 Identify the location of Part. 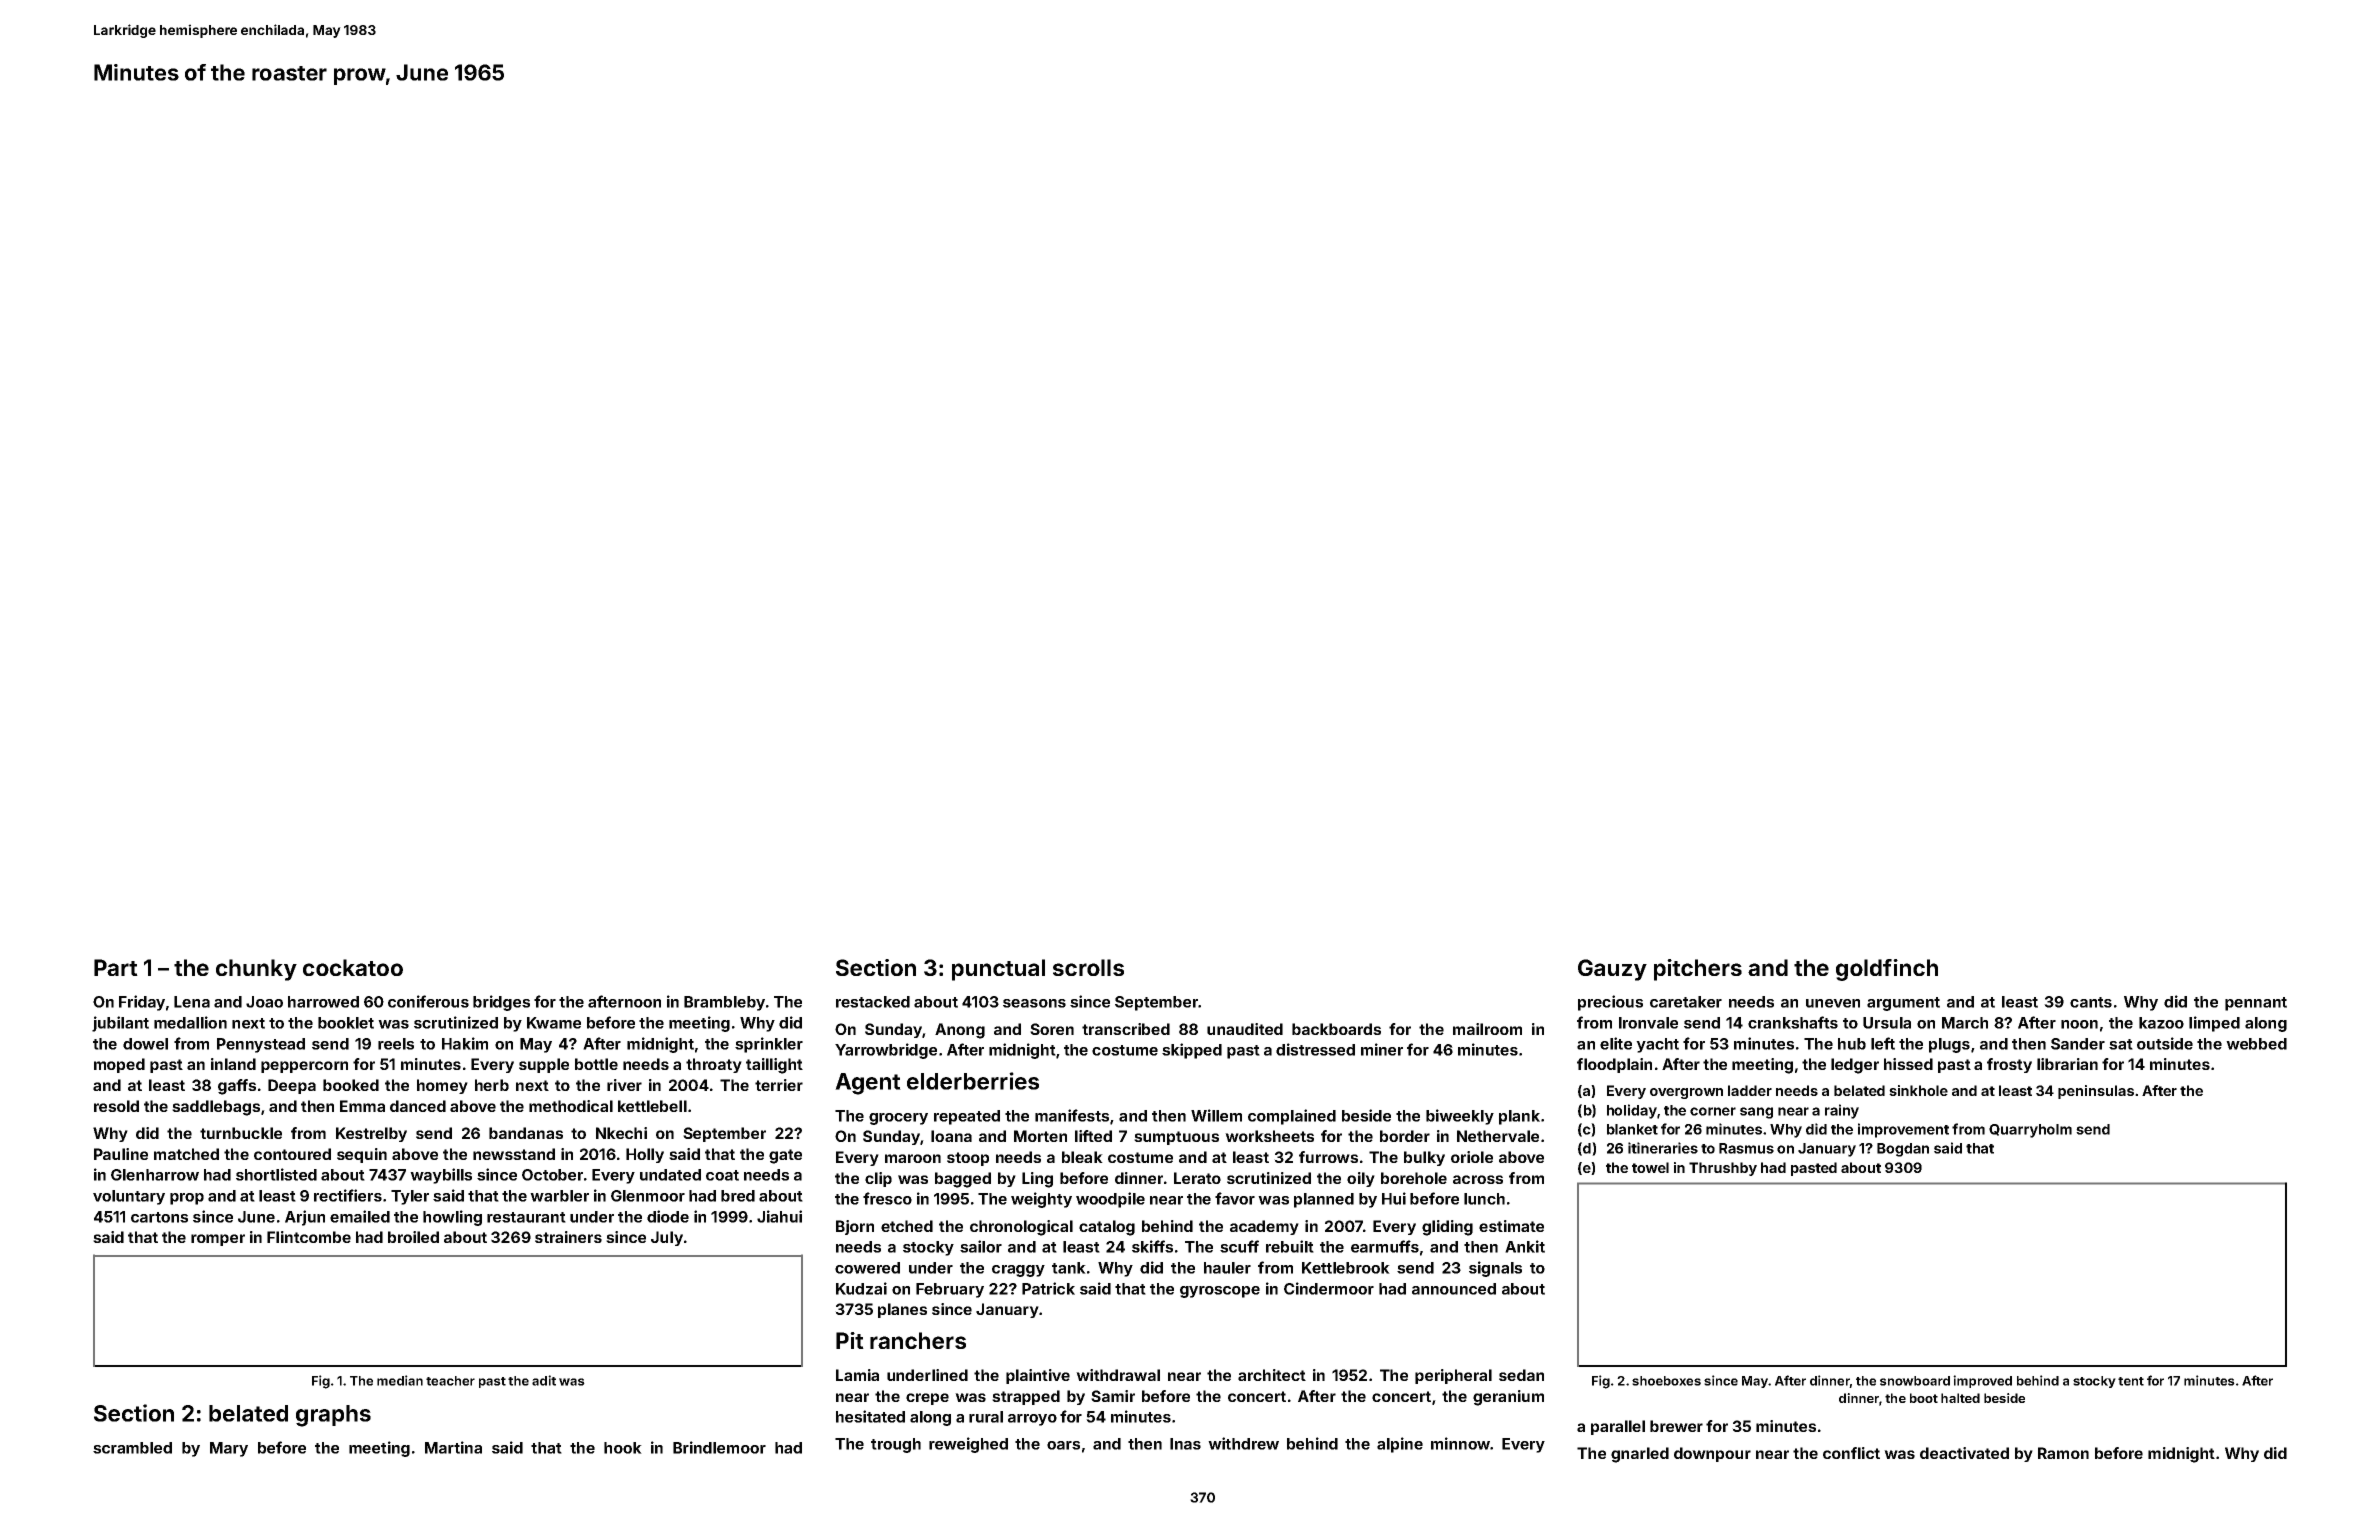
(116, 967).
